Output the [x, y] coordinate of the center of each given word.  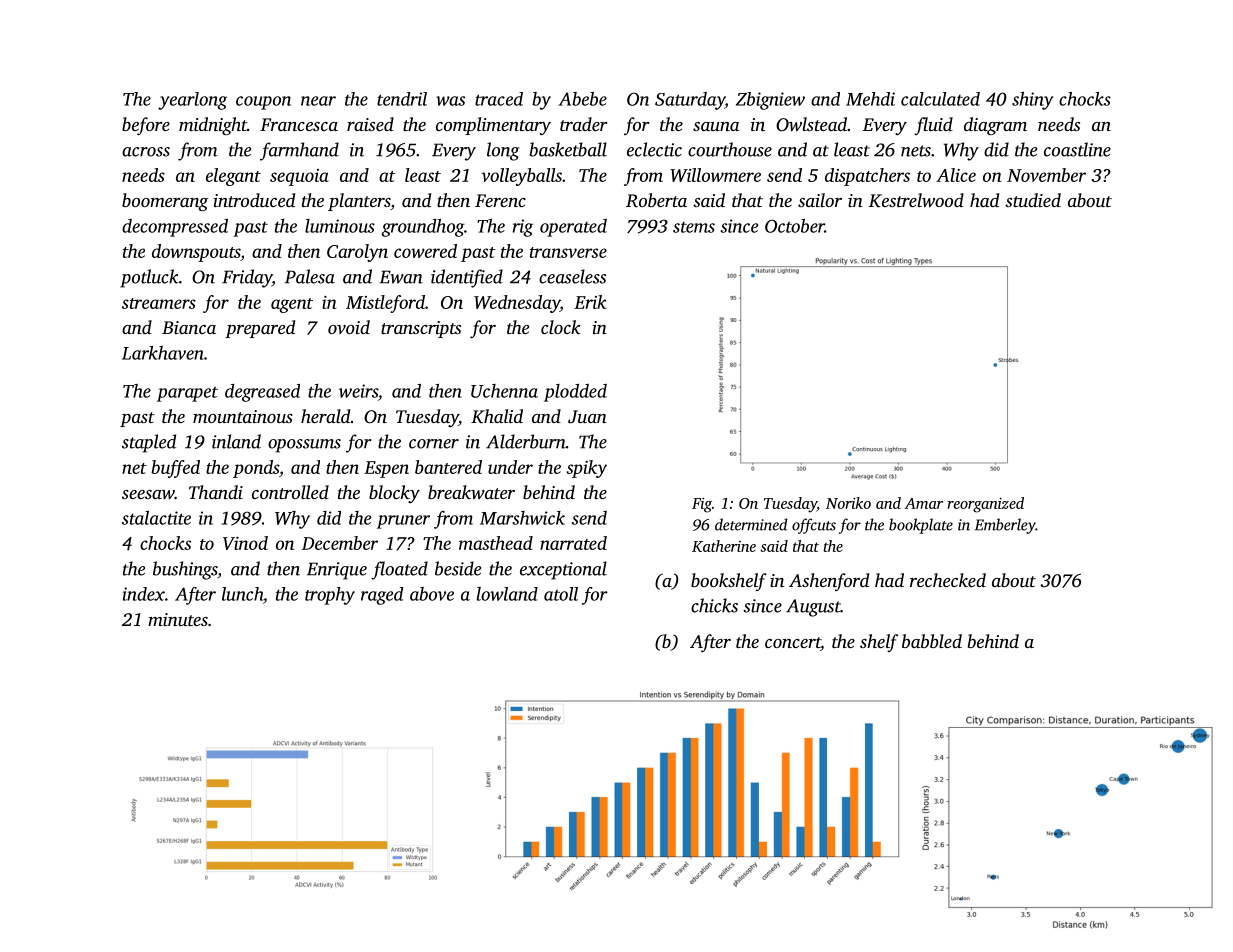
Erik [590, 302]
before [146, 126]
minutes [178, 619]
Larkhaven [163, 353]
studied [1033, 200]
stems [694, 227]
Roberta [656, 200]
